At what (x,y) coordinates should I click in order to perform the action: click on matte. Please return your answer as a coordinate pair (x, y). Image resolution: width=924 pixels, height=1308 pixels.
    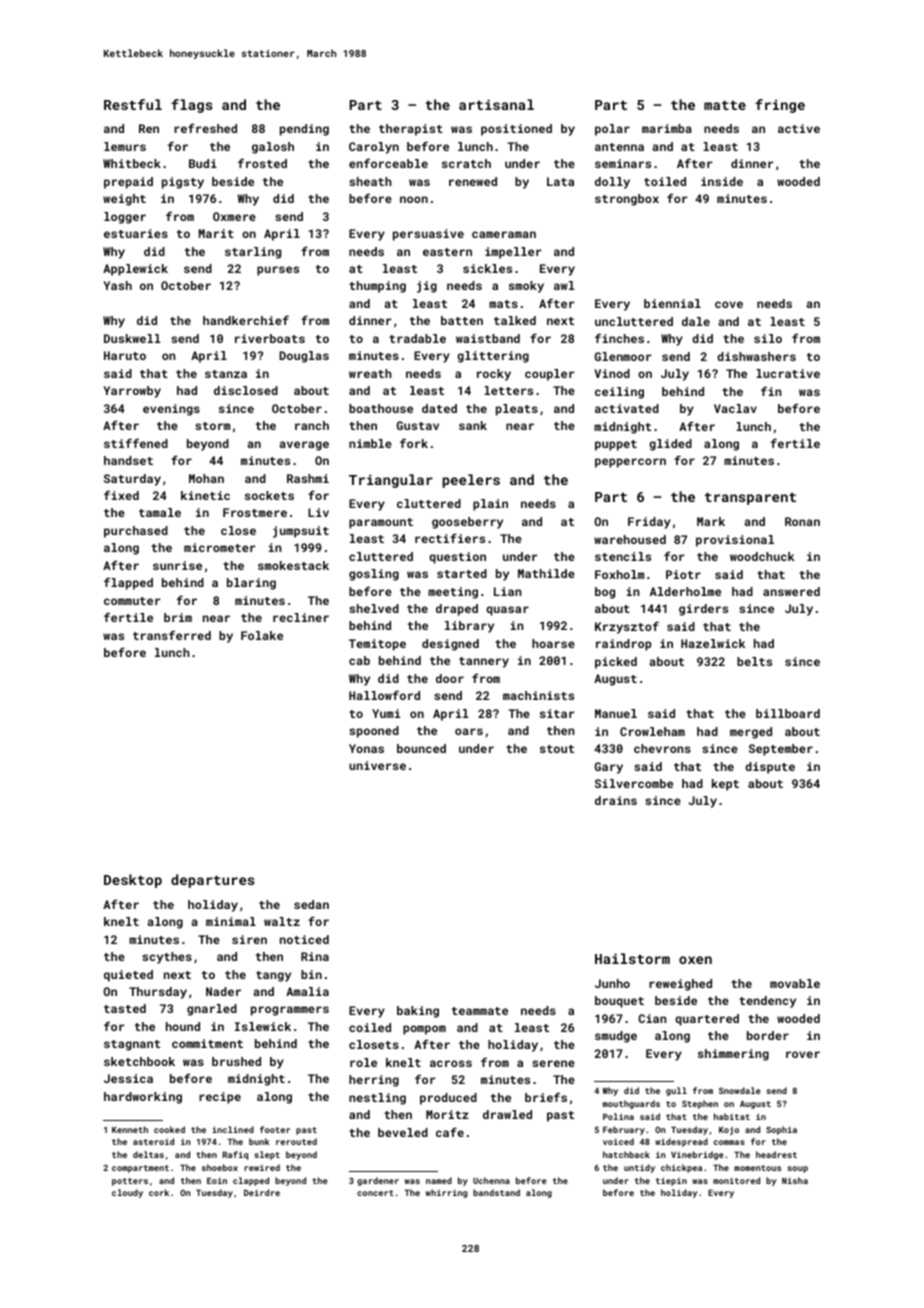
    Looking at the image, I should click on (725, 105).
